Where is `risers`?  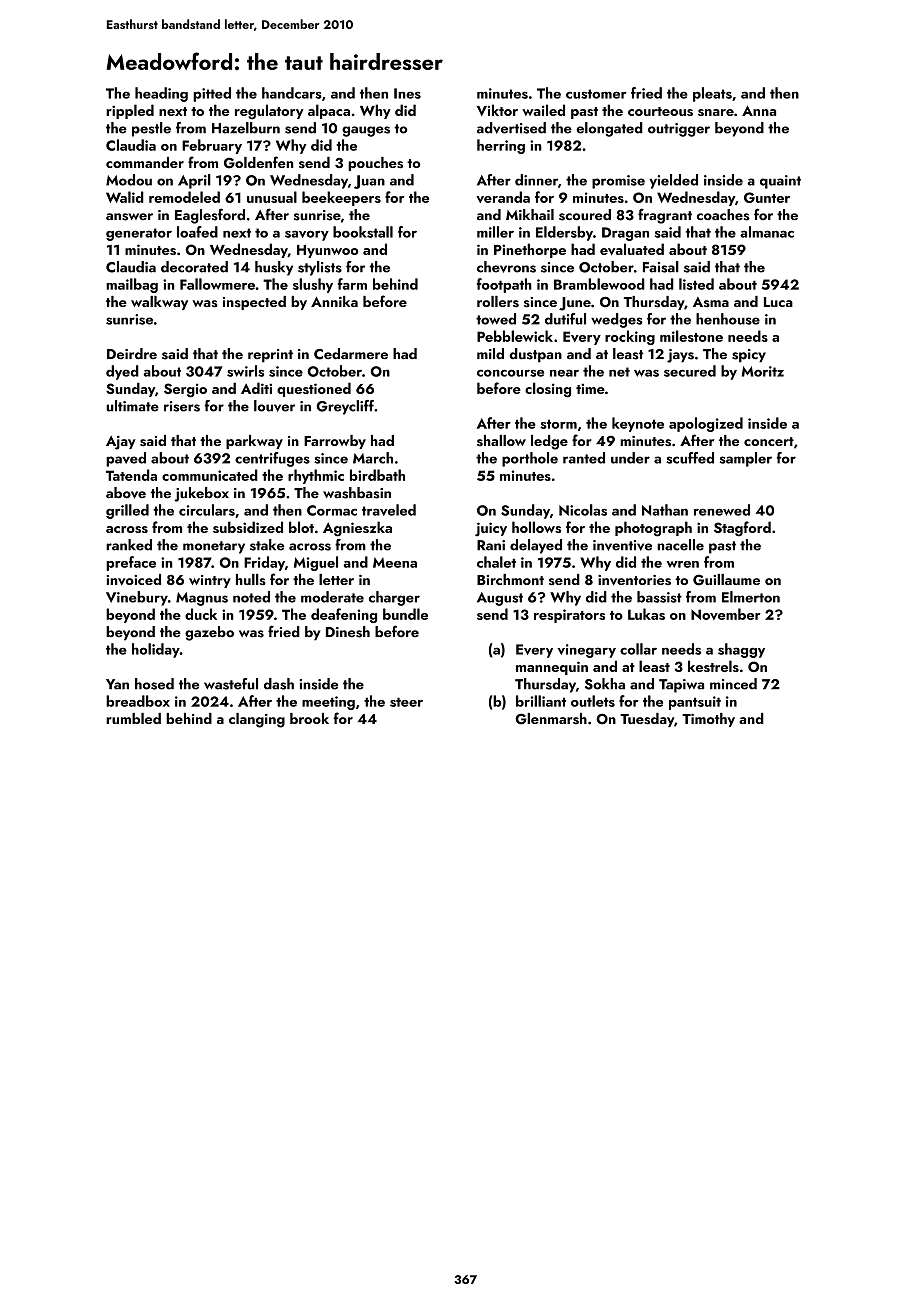
risers is located at coordinates (182, 406).
